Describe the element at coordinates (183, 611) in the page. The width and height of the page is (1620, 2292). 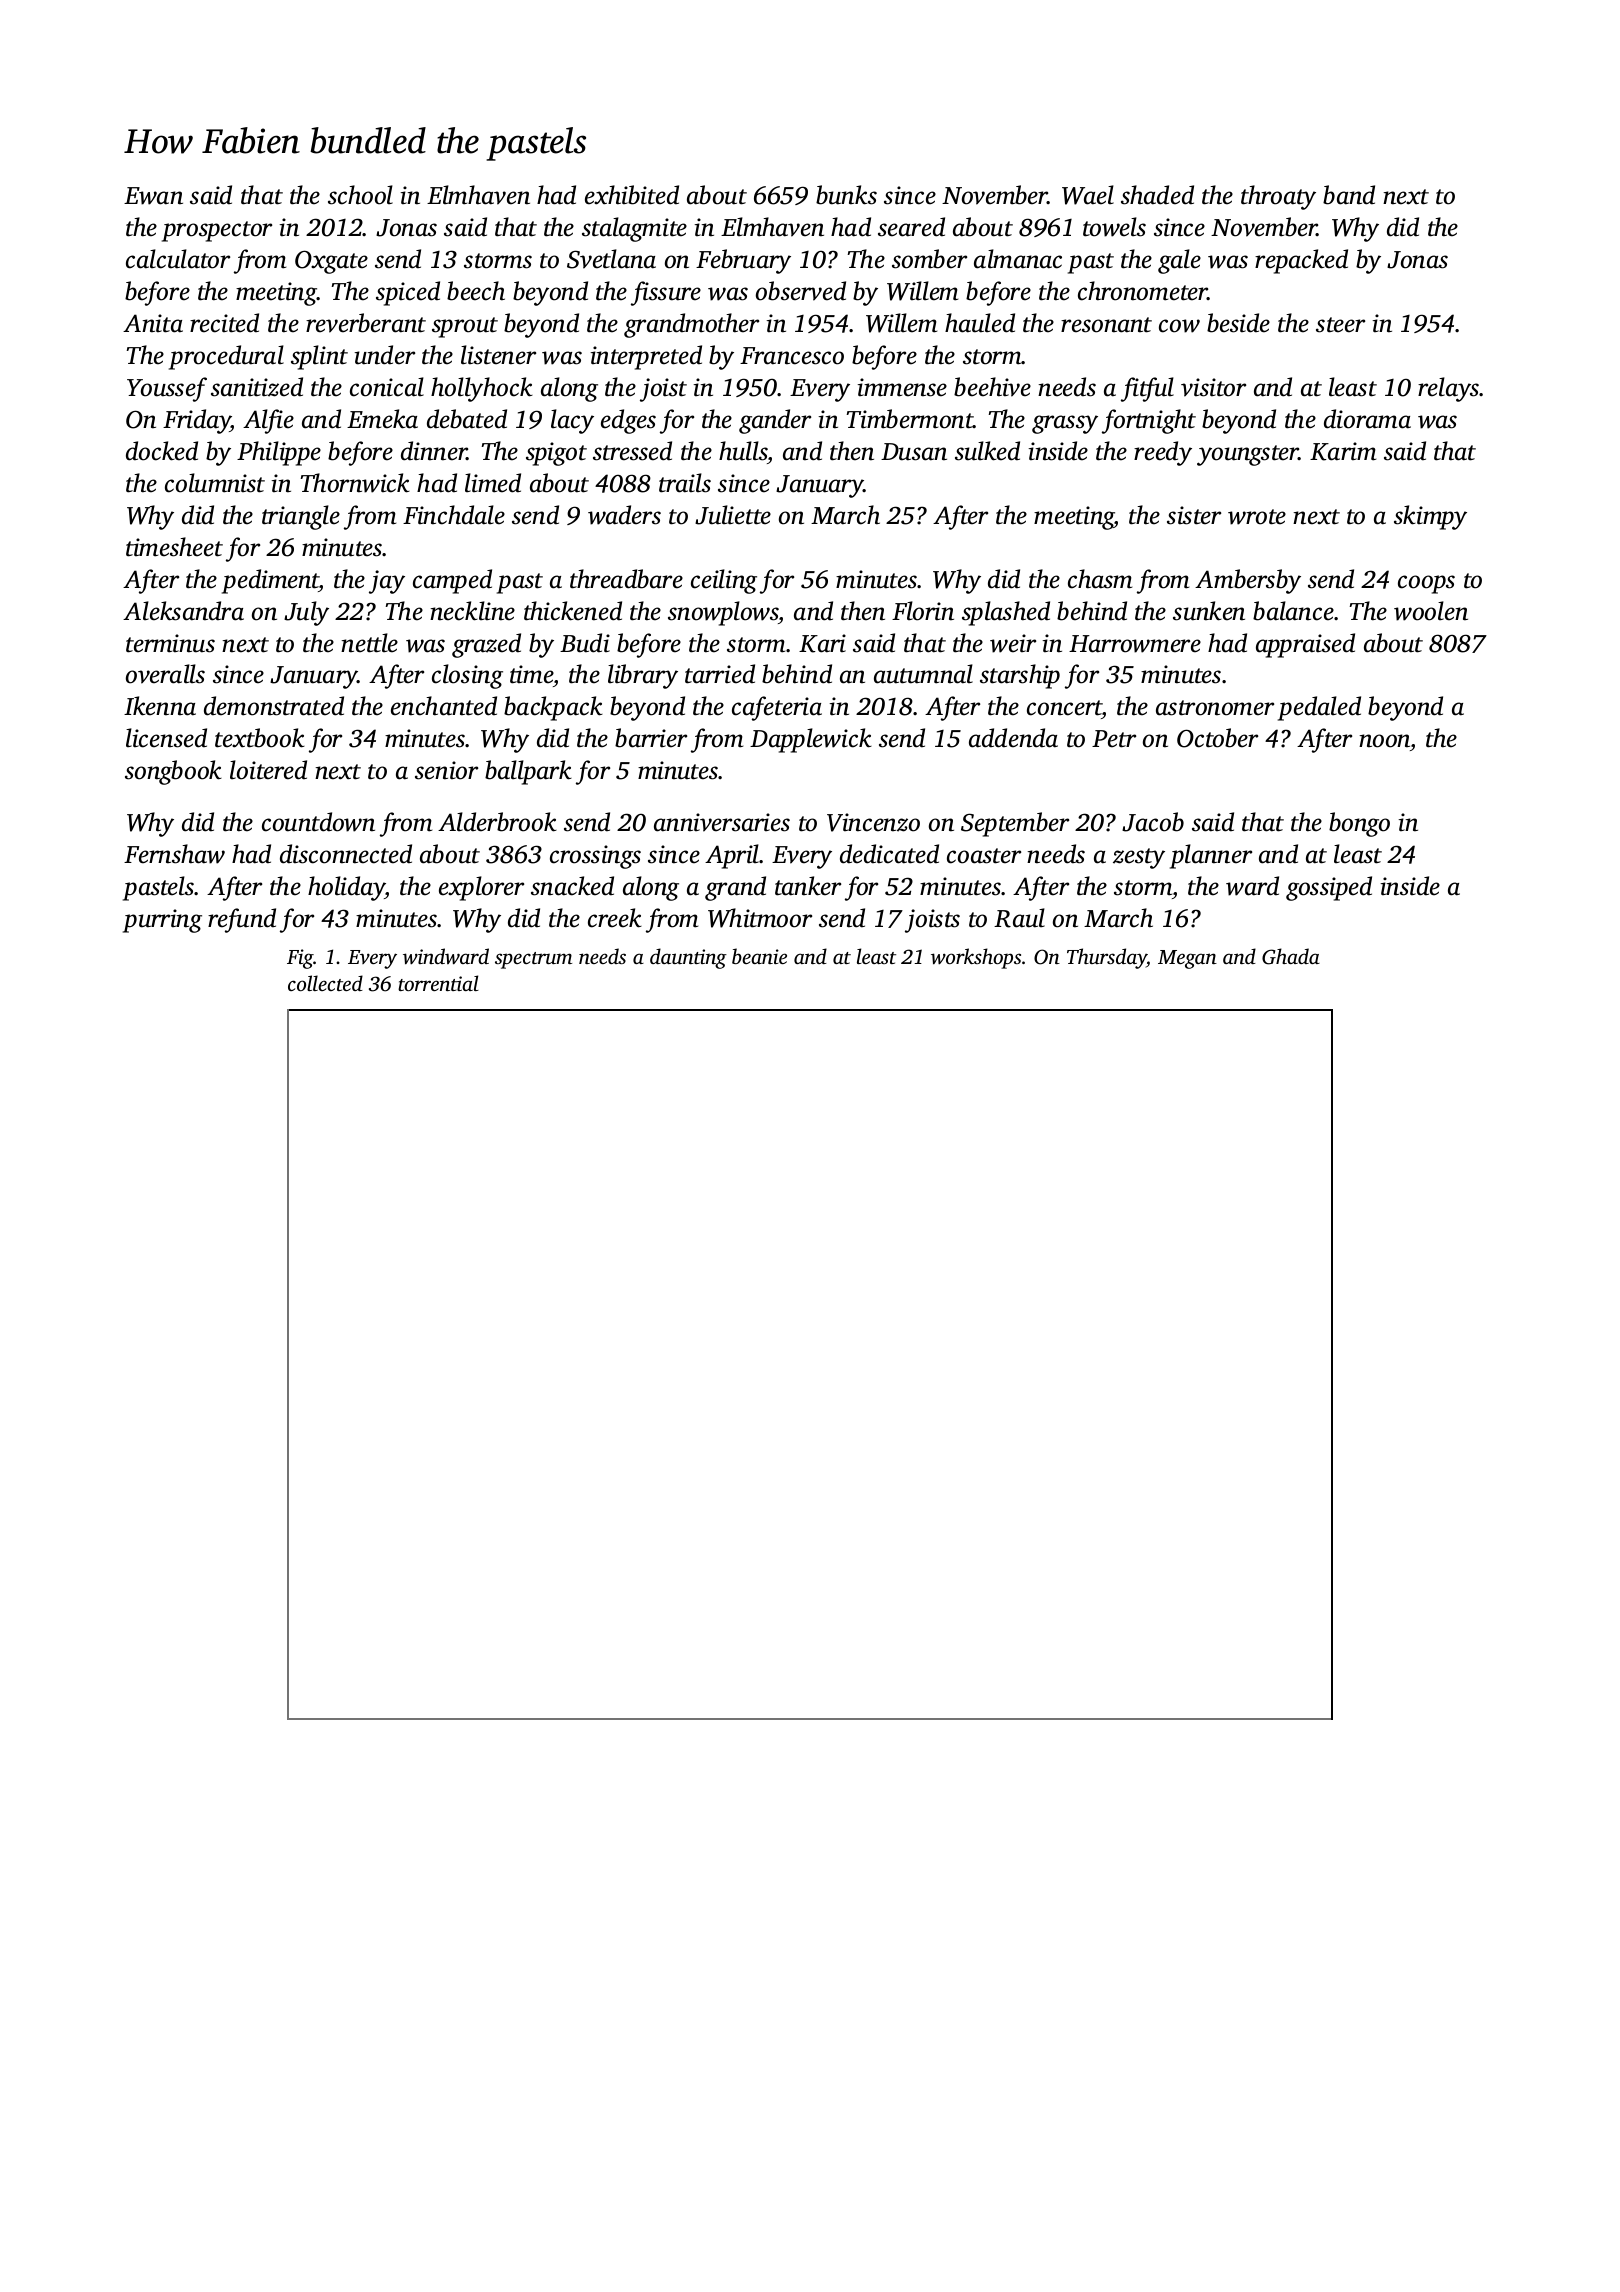
I see `Aleksandra` at that location.
